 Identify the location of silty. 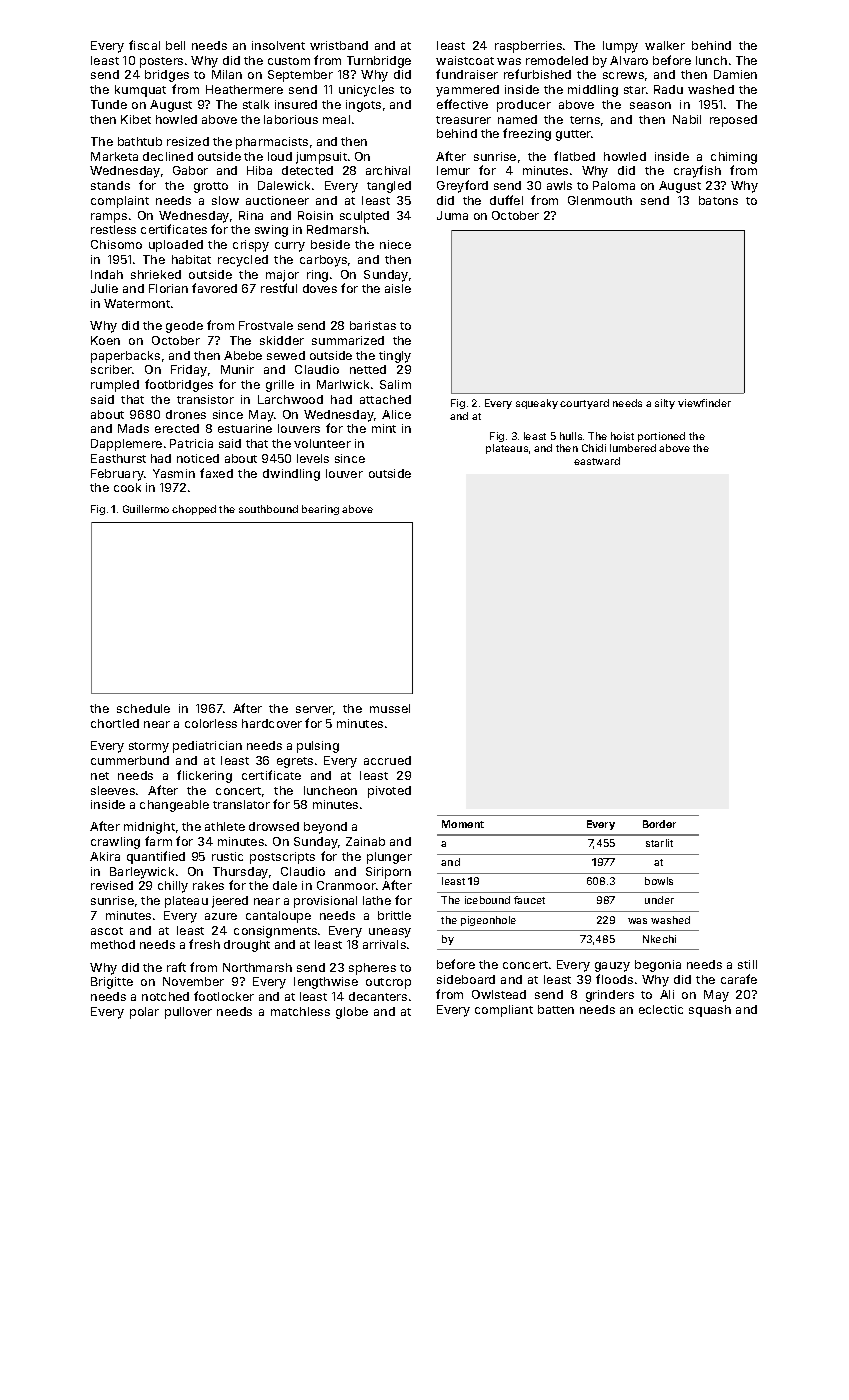
(665, 404).
